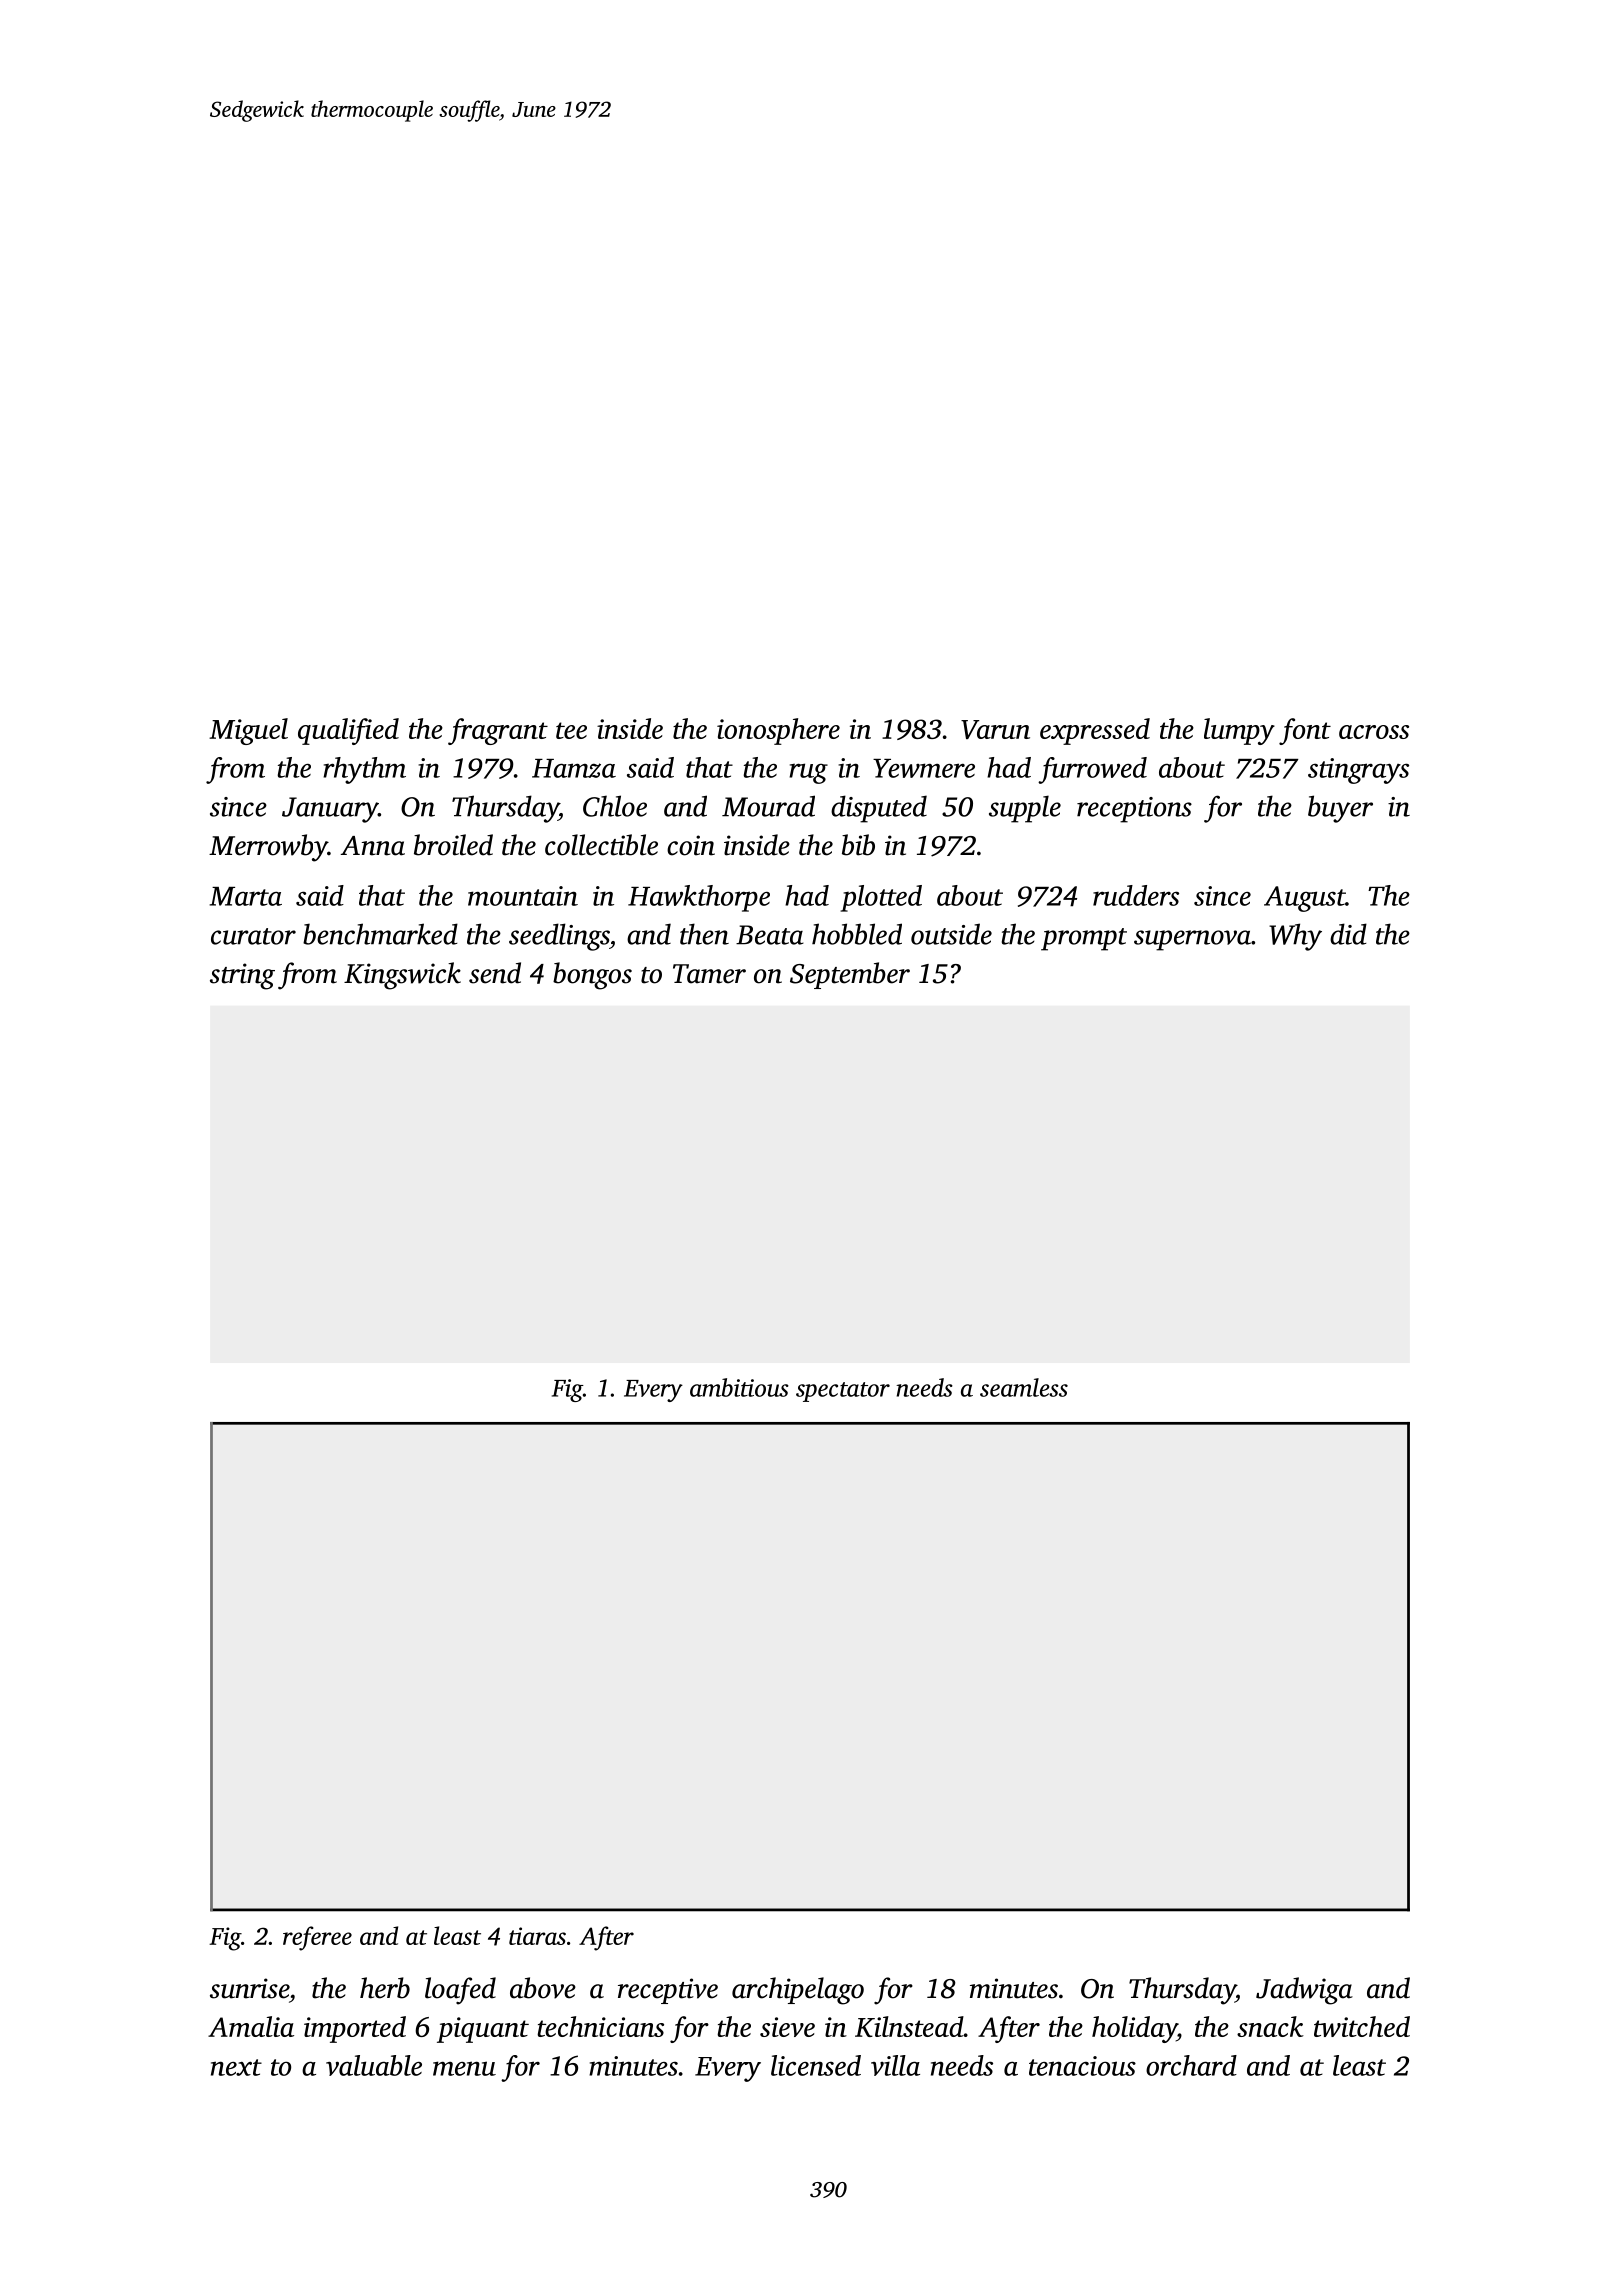  Describe the element at coordinates (1136, 895) in the screenshot. I see `rudders` at that location.
